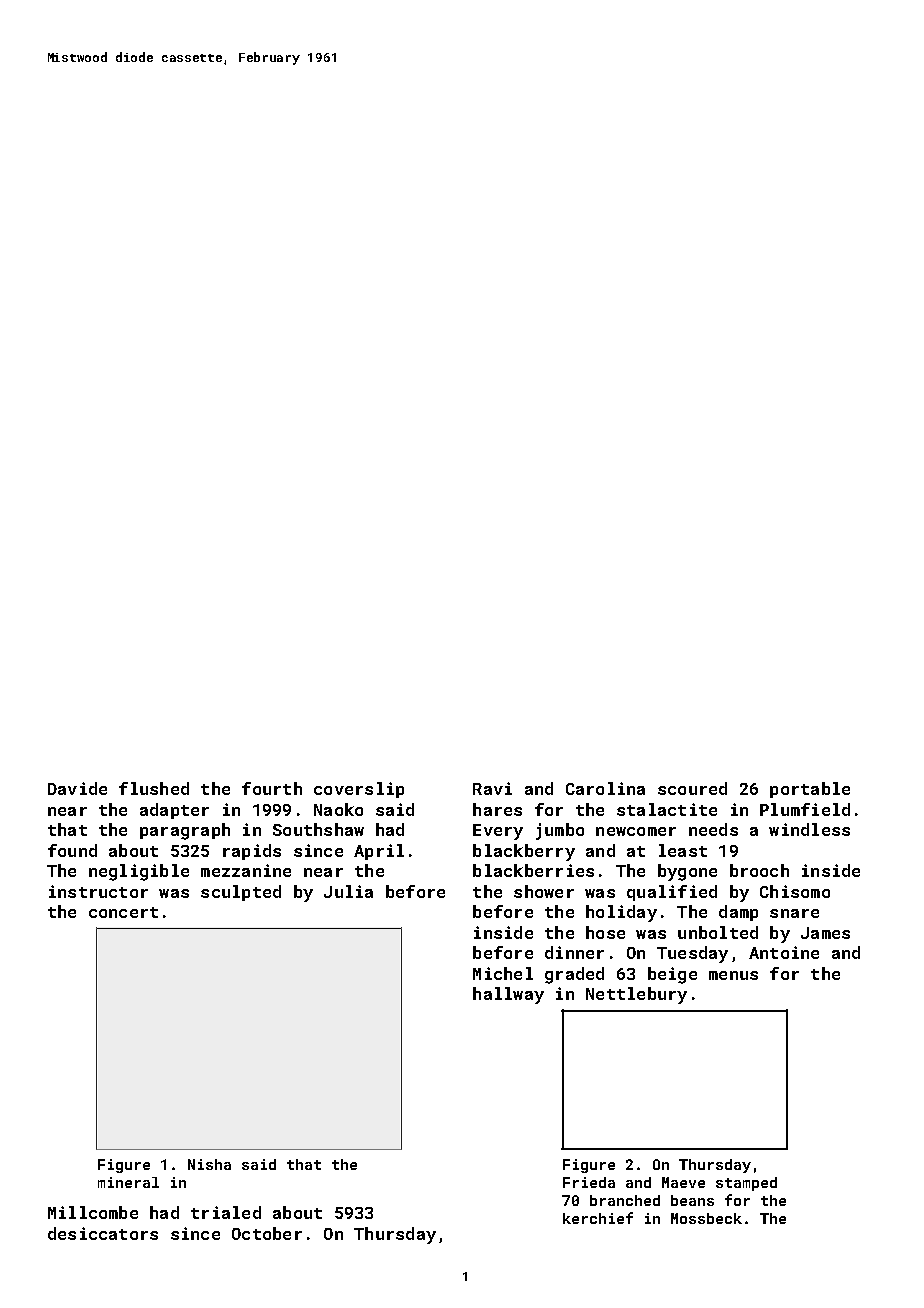 This screenshot has height=1308, width=924. What do you see at coordinates (503, 973) in the screenshot?
I see `Michel` at bounding box center [503, 973].
